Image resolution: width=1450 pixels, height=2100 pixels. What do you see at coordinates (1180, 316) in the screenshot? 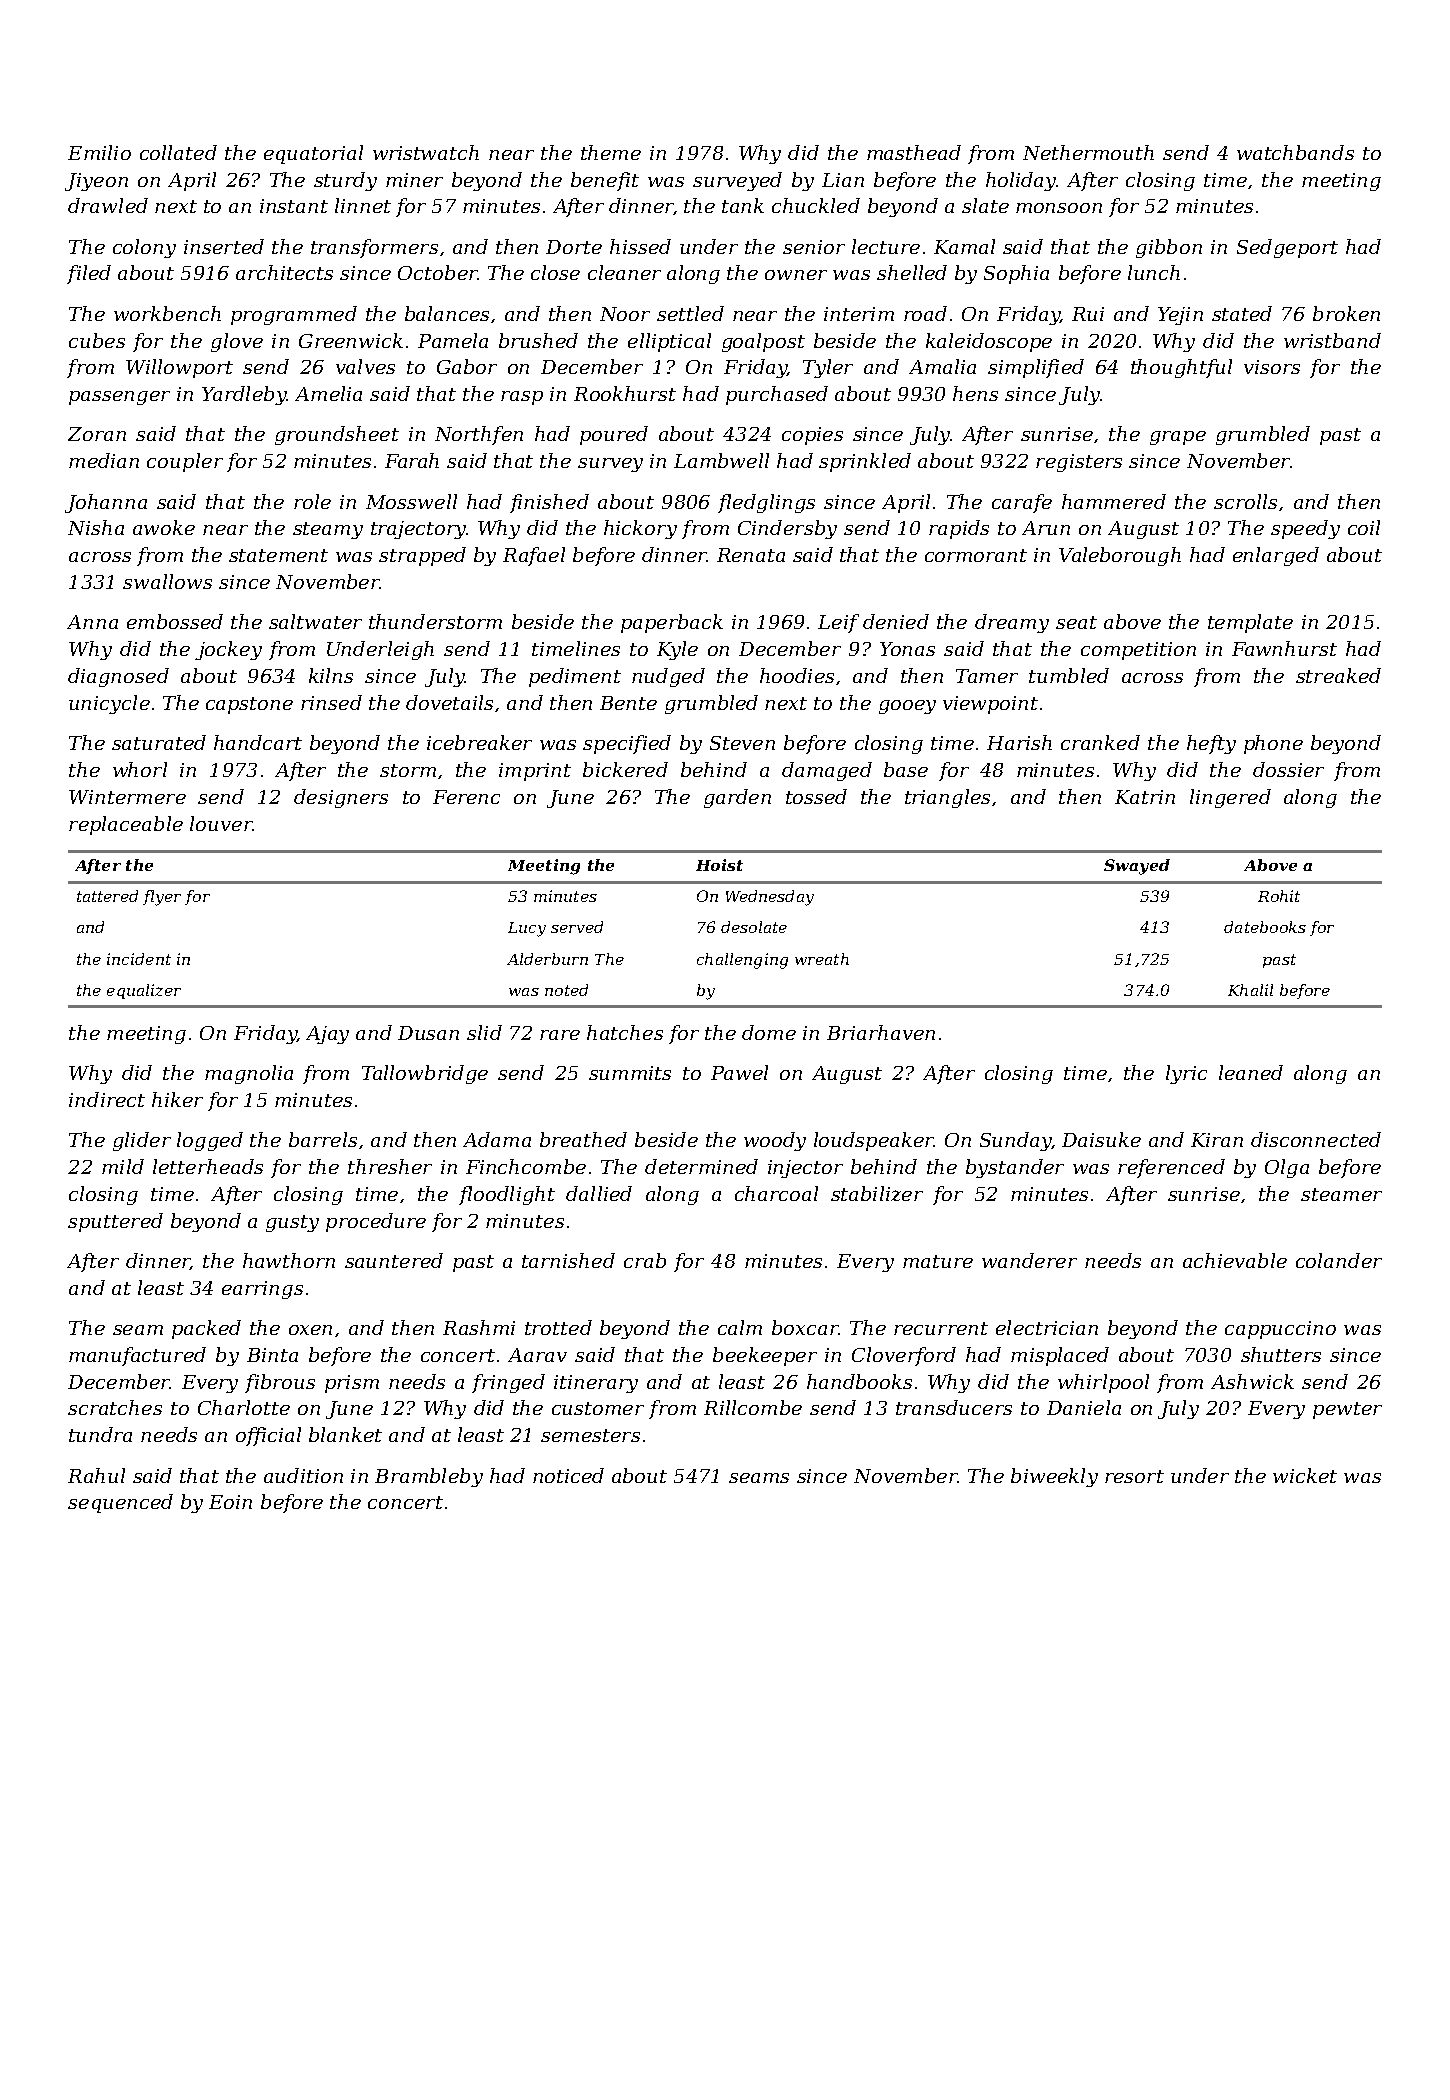
I see `Yejin` at bounding box center [1180, 316].
